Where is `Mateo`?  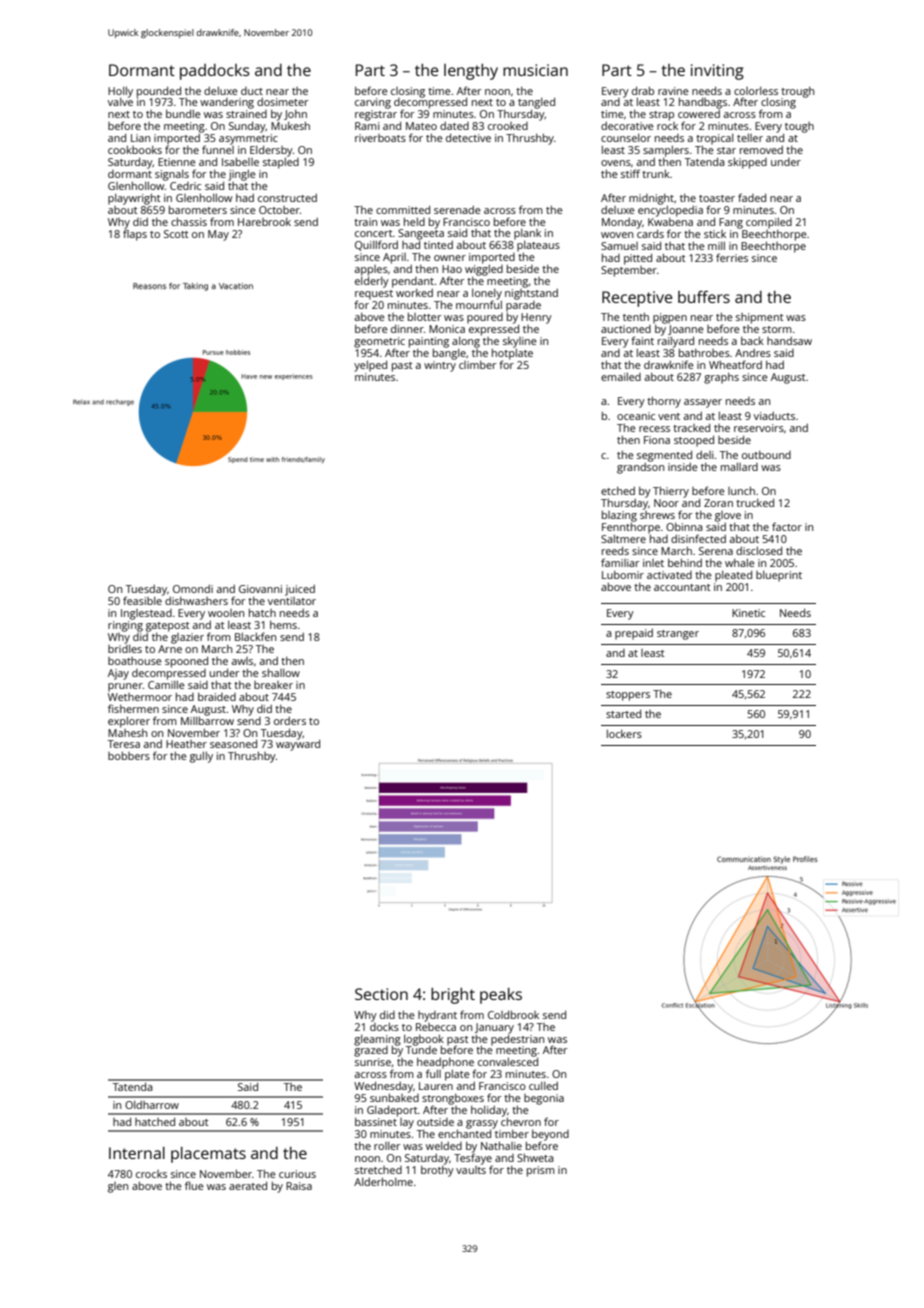
Mateo is located at coordinates (421, 126).
